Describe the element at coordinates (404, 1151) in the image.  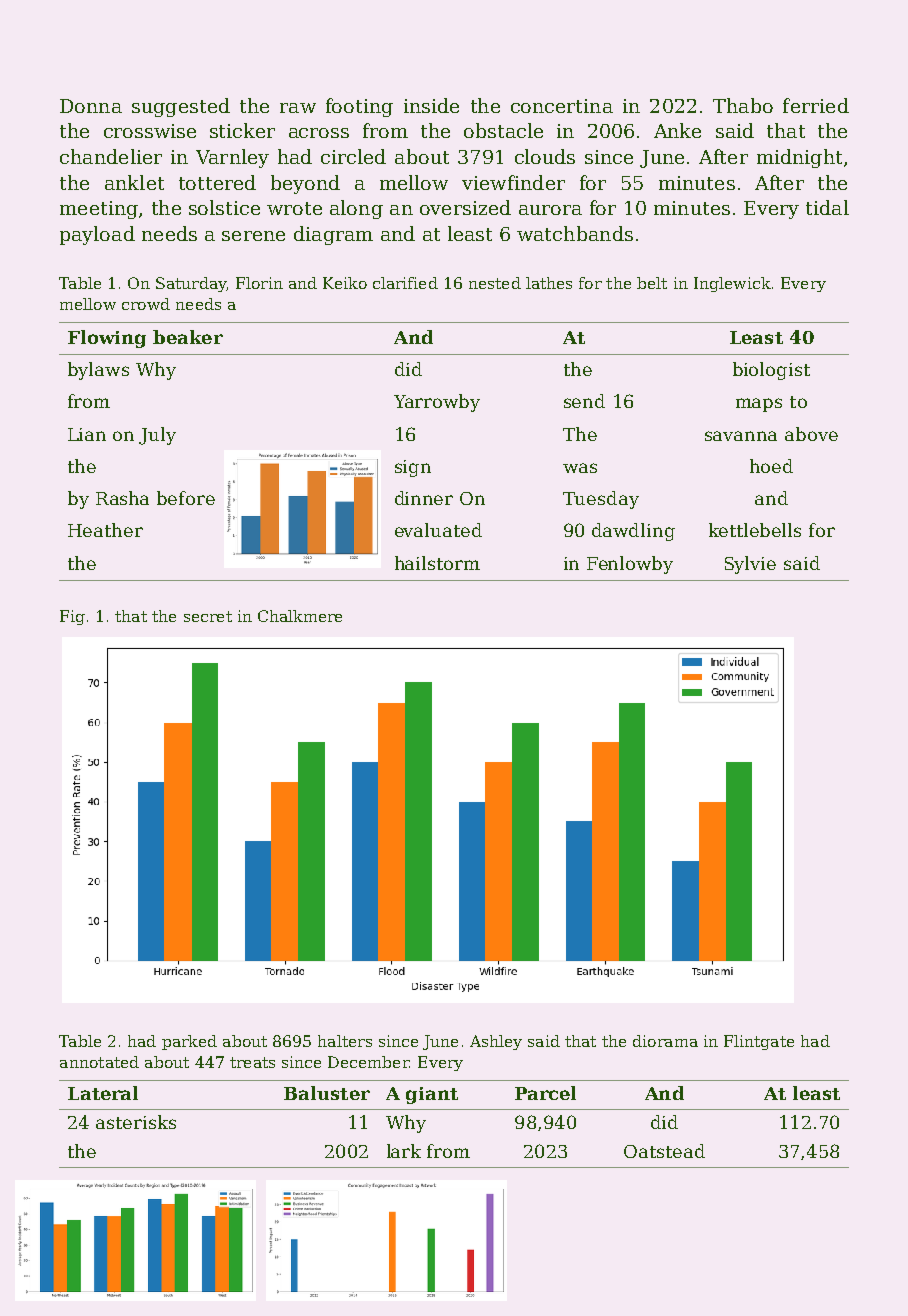
I see `lark` at that location.
